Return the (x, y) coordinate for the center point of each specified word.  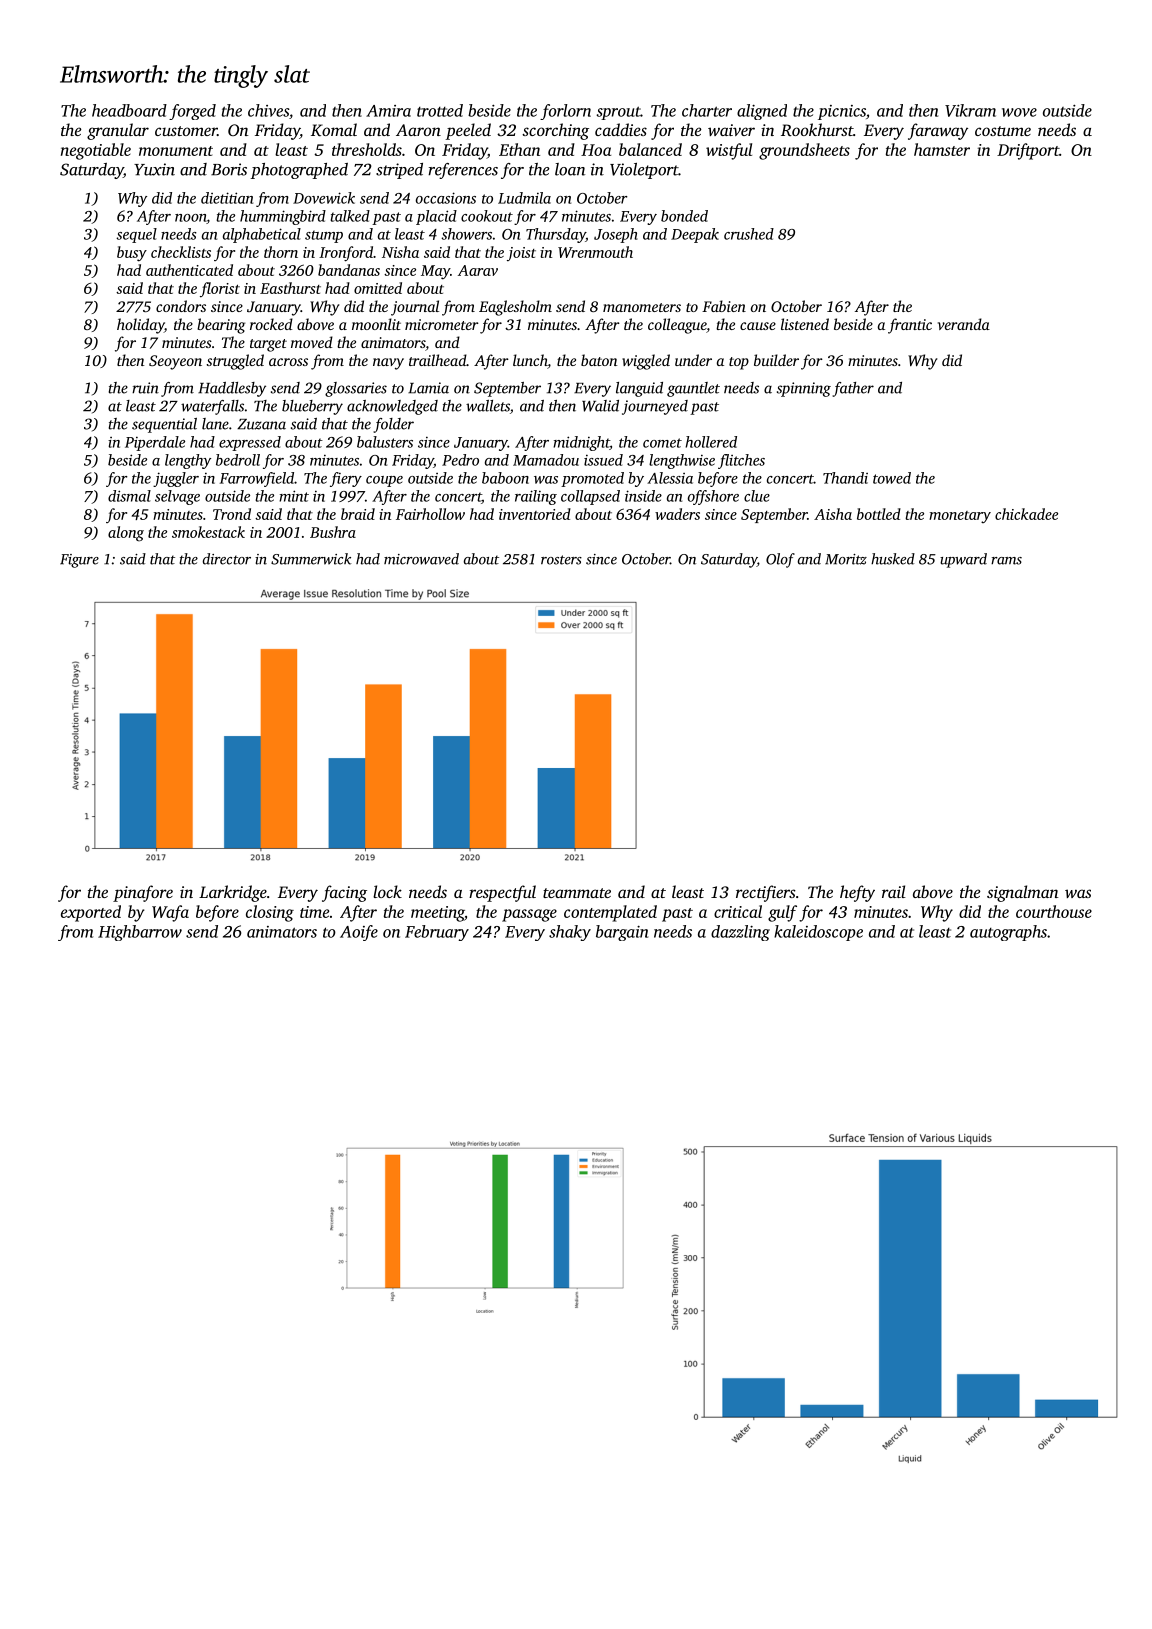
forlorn (565, 112)
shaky (570, 933)
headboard (129, 110)
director (227, 559)
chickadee (1026, 514)
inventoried (535, 514)
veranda (964, 324)
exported (91, 913)
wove (1019, 112)
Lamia (428, 388)
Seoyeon (175, 362)
